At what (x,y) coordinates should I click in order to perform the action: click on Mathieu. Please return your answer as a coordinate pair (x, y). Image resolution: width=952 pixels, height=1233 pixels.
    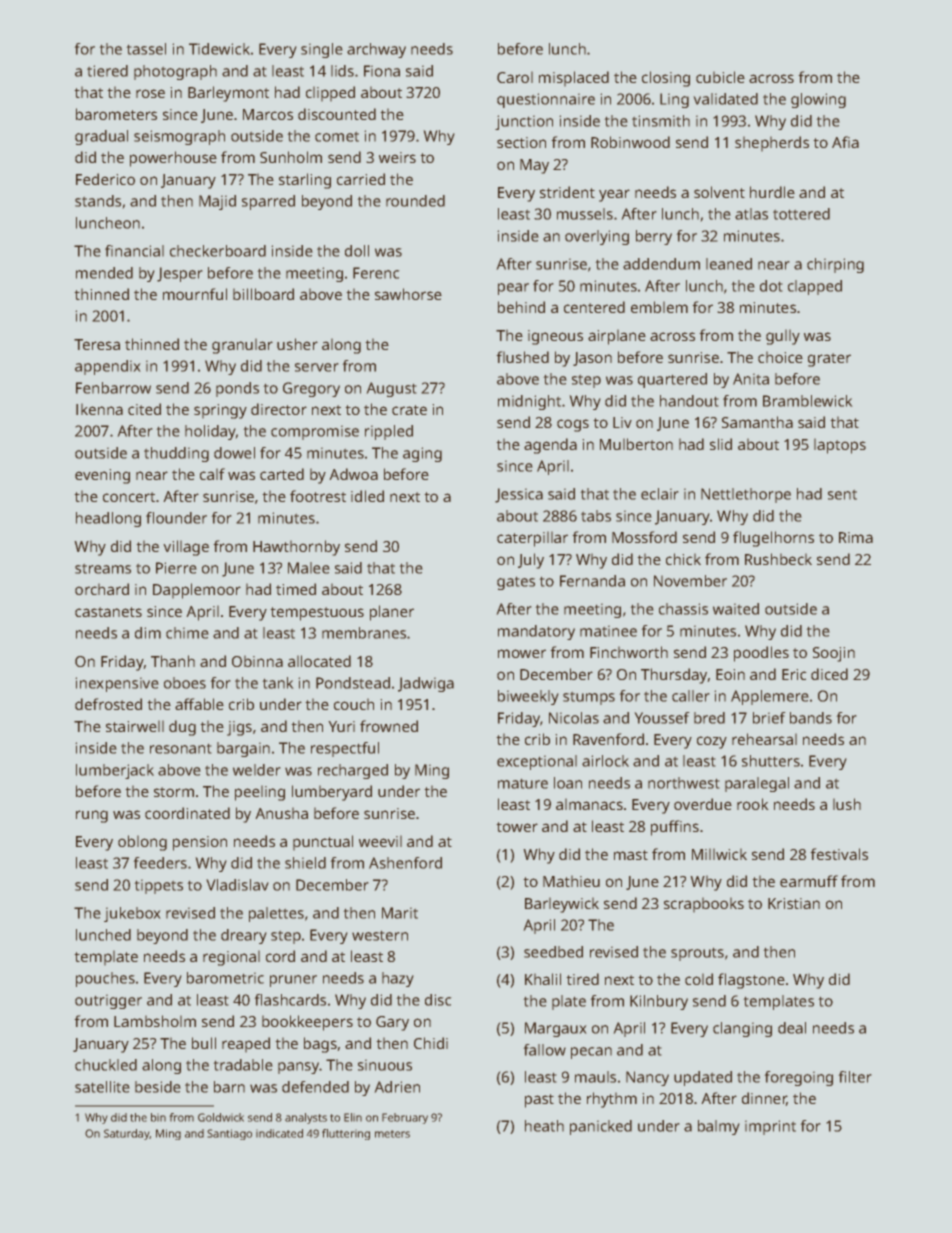
    Looking at the image, I should click on (571, 881).
